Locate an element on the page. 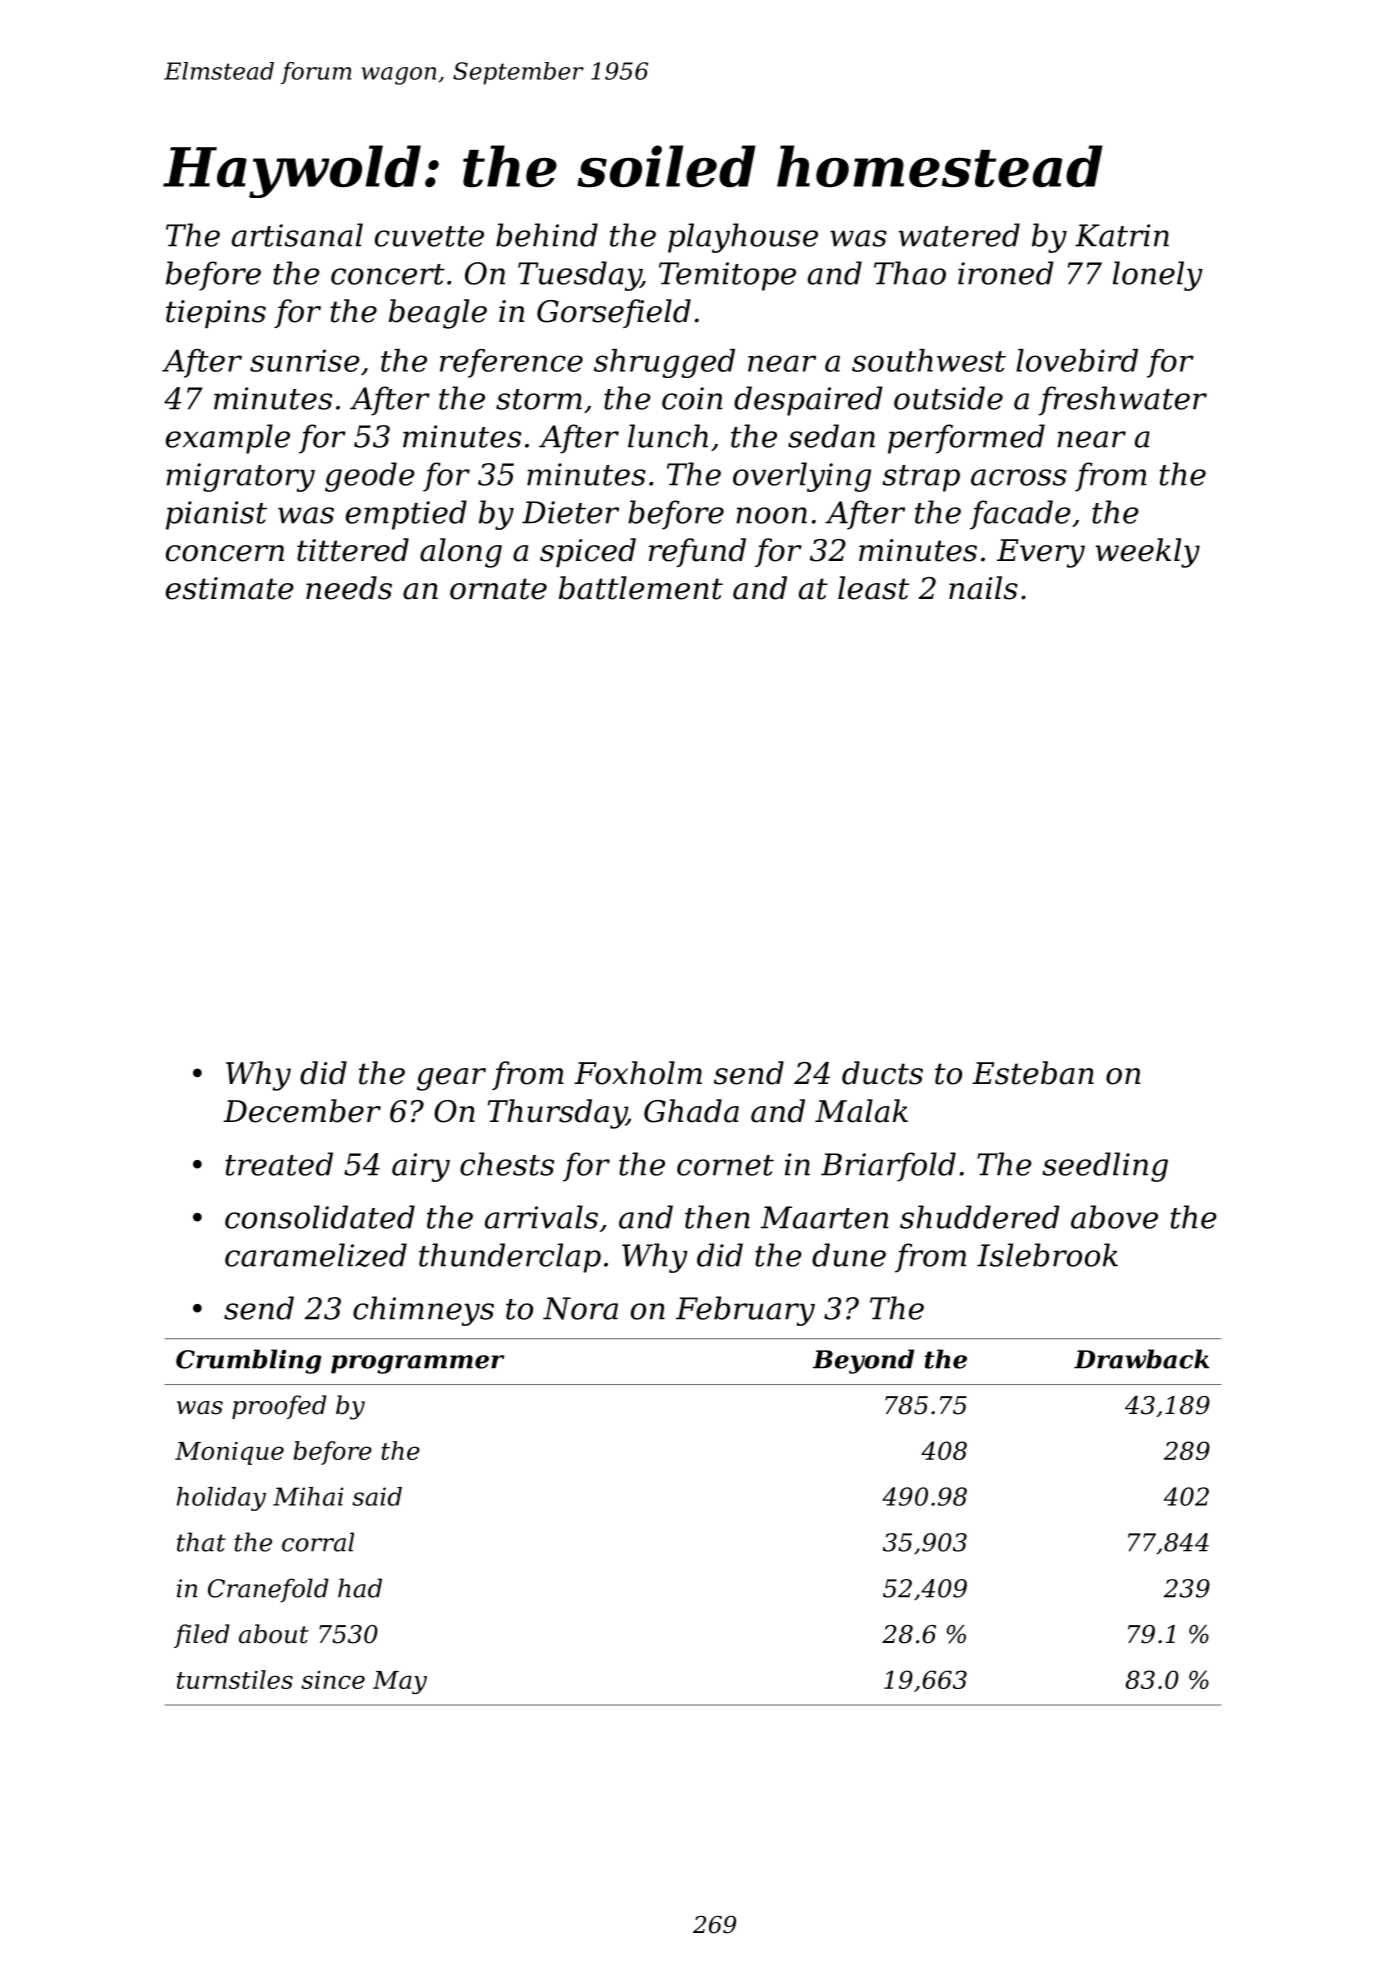 The height and width of the image is (1969, 1386). Thao is located at coordinates (910, 273).
